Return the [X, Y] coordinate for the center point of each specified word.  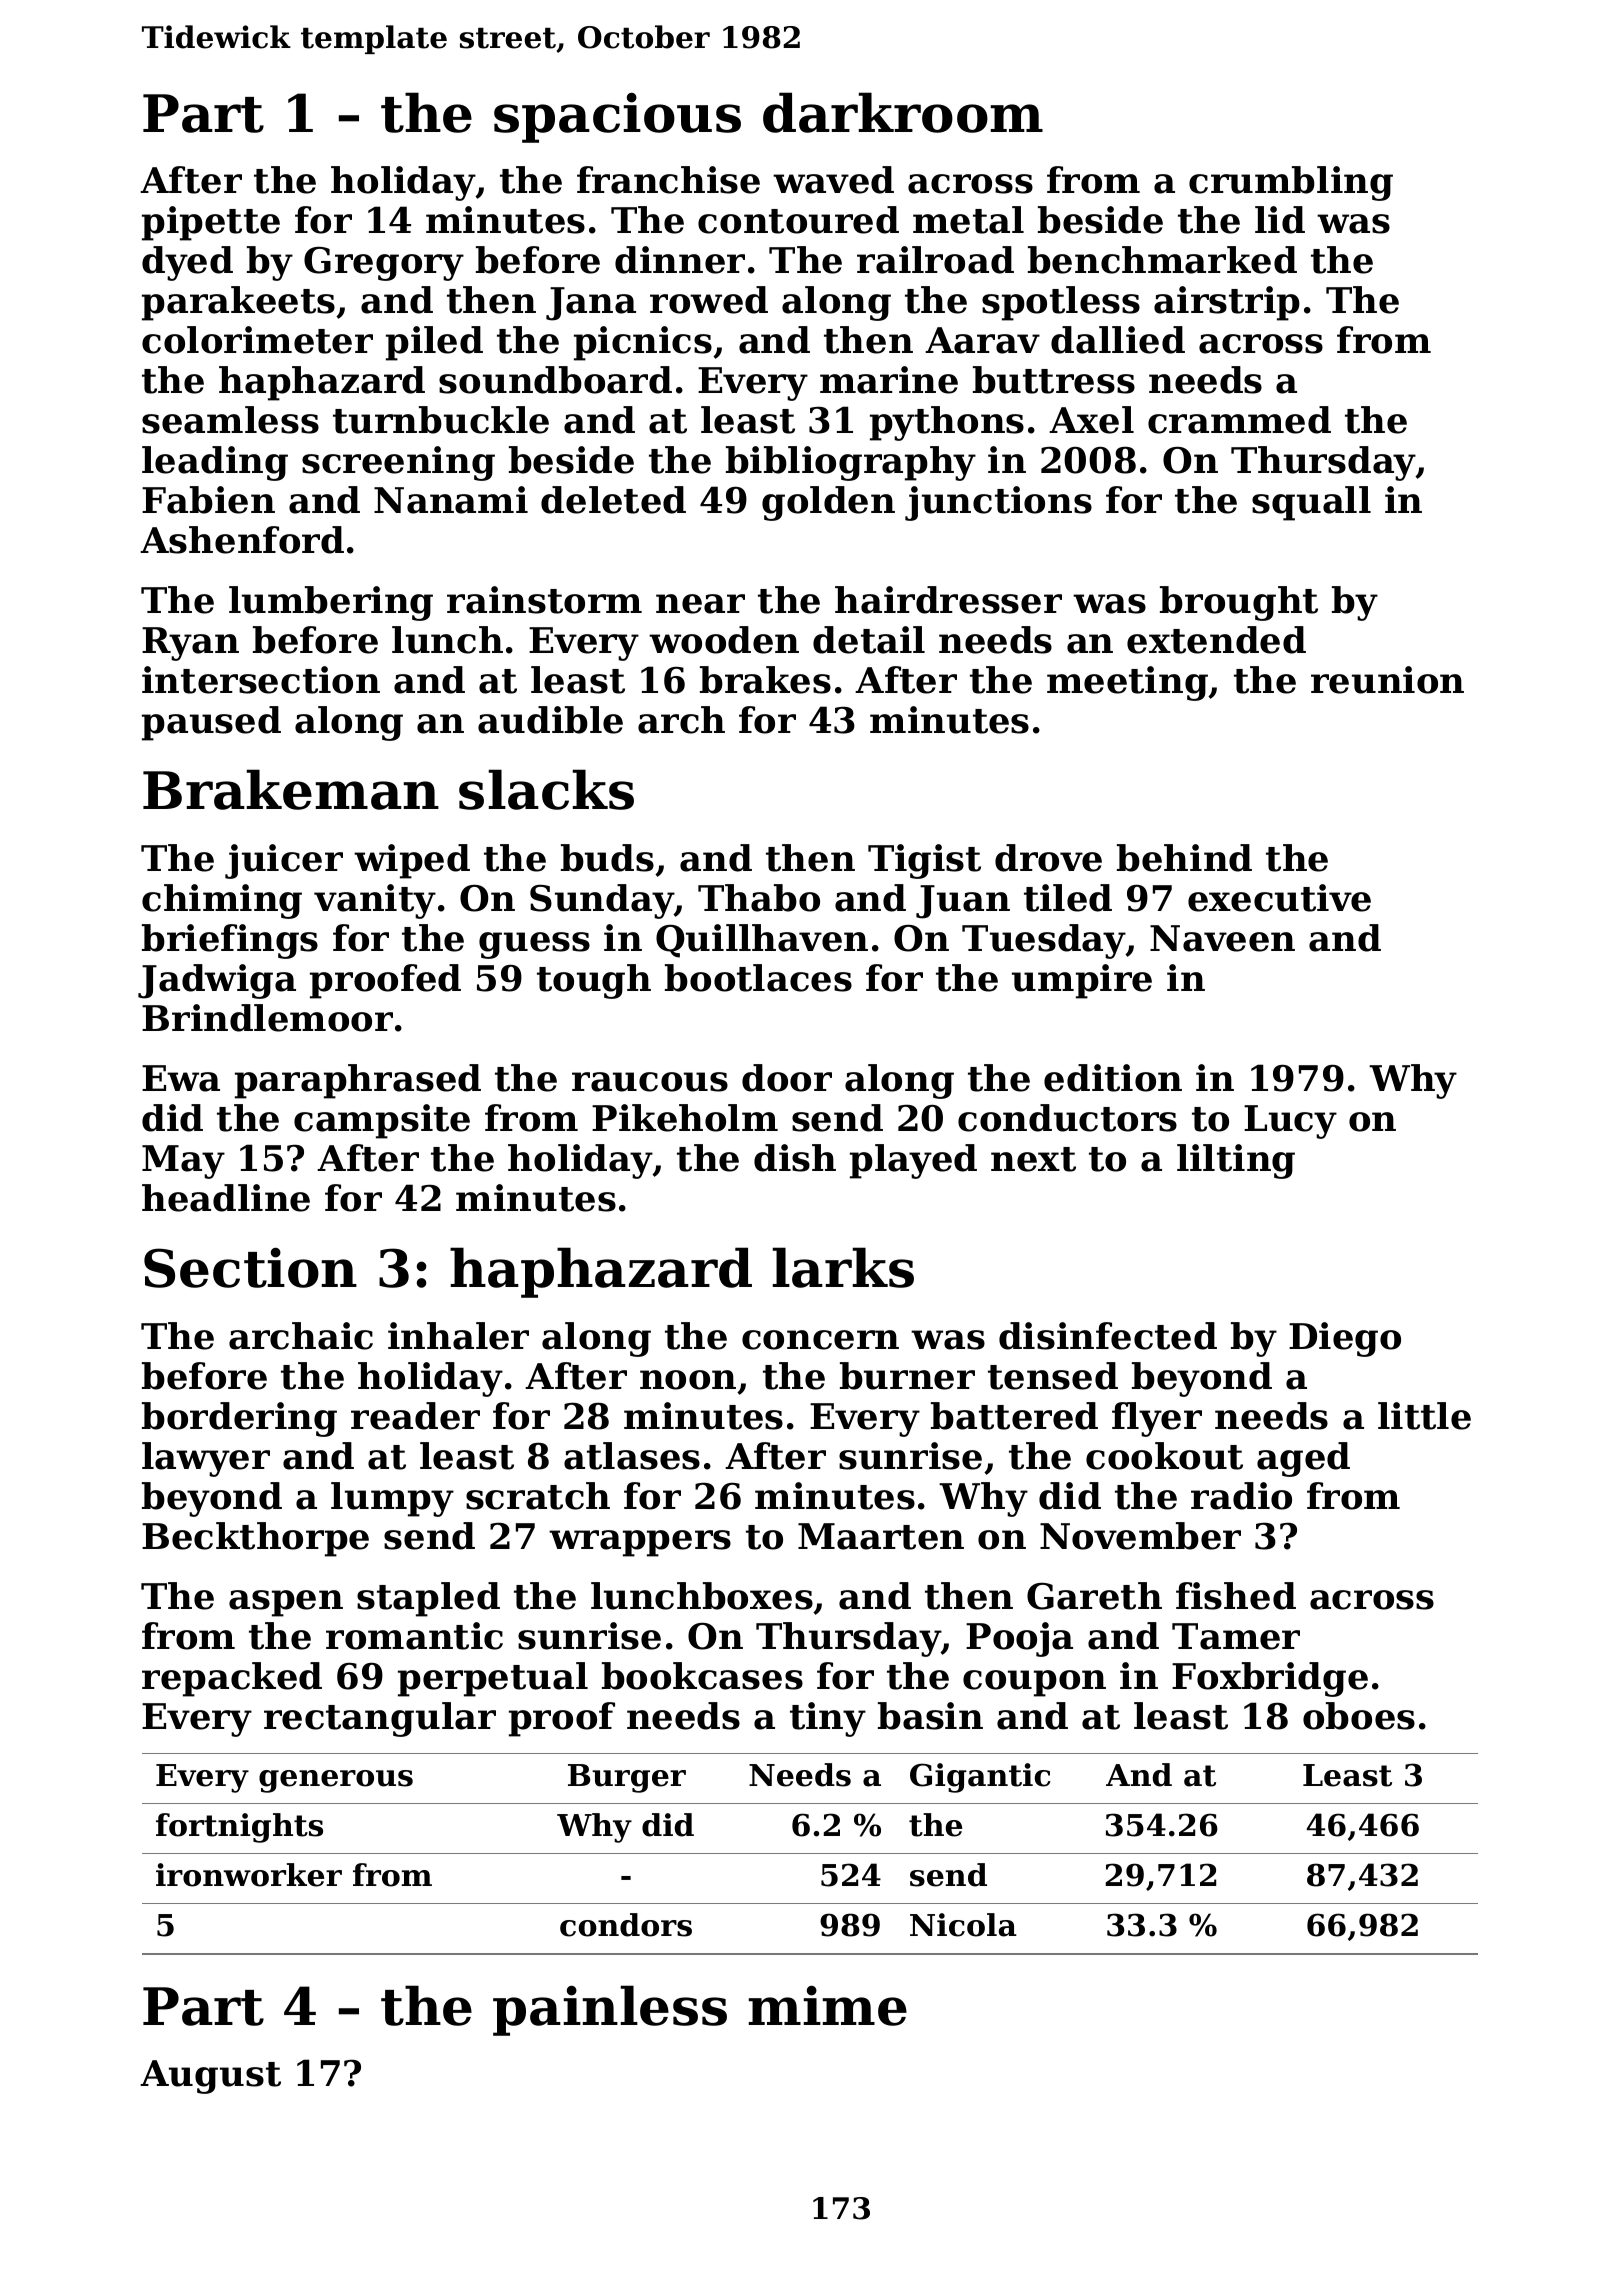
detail [869, 640]
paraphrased [358, 1081]
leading [215, 463]
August [210, 2077]
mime [828, 2006]
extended [1216, 640]
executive [1279, 898]
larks [843, 1267]
